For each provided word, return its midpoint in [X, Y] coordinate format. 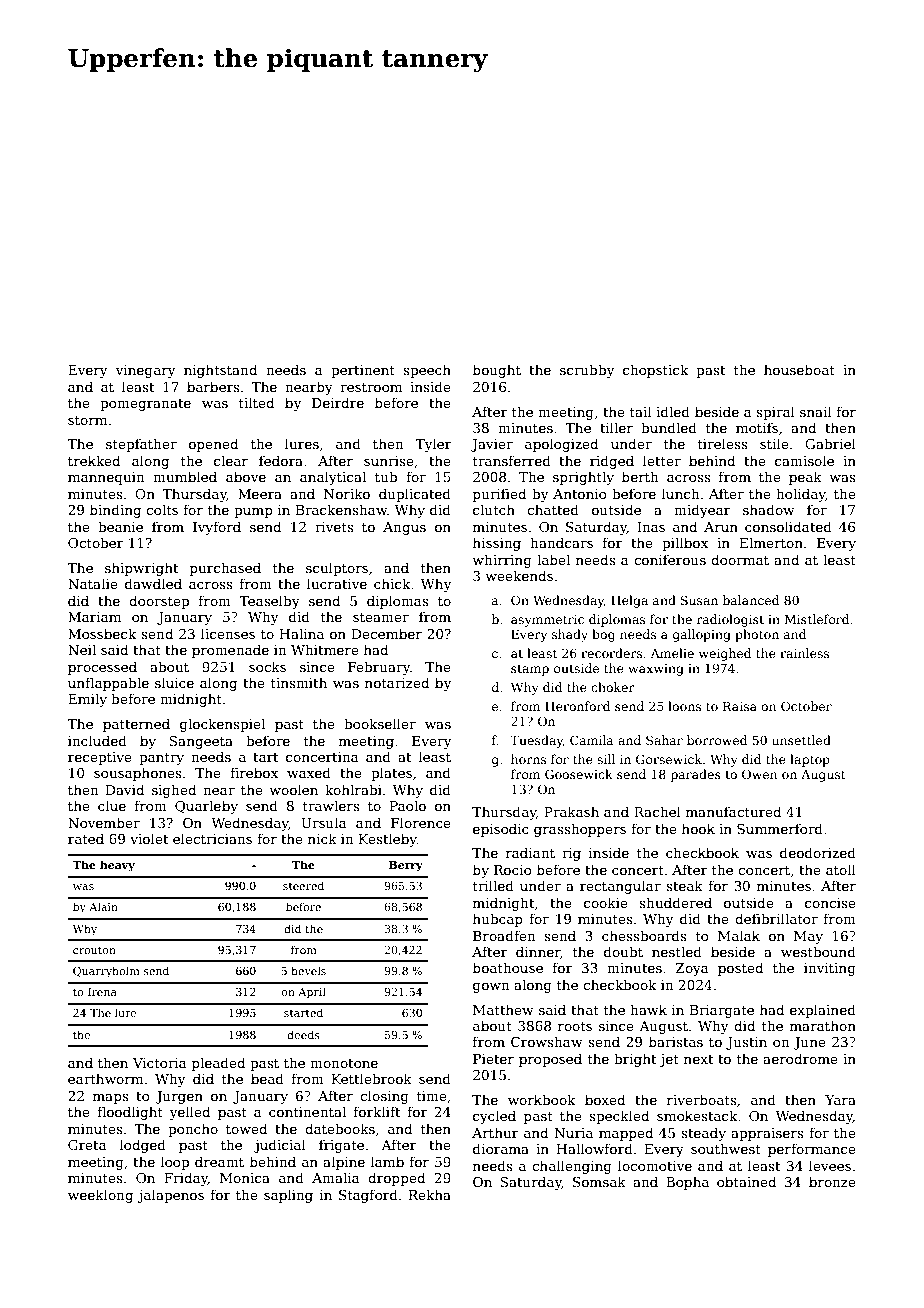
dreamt [219, 1161]
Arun [721, 527]
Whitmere [325, 649]
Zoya [692, 969]
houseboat [799, 369]
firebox [254, 772]
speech [427, 371]
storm [87, 420]
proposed [550, 1060]
